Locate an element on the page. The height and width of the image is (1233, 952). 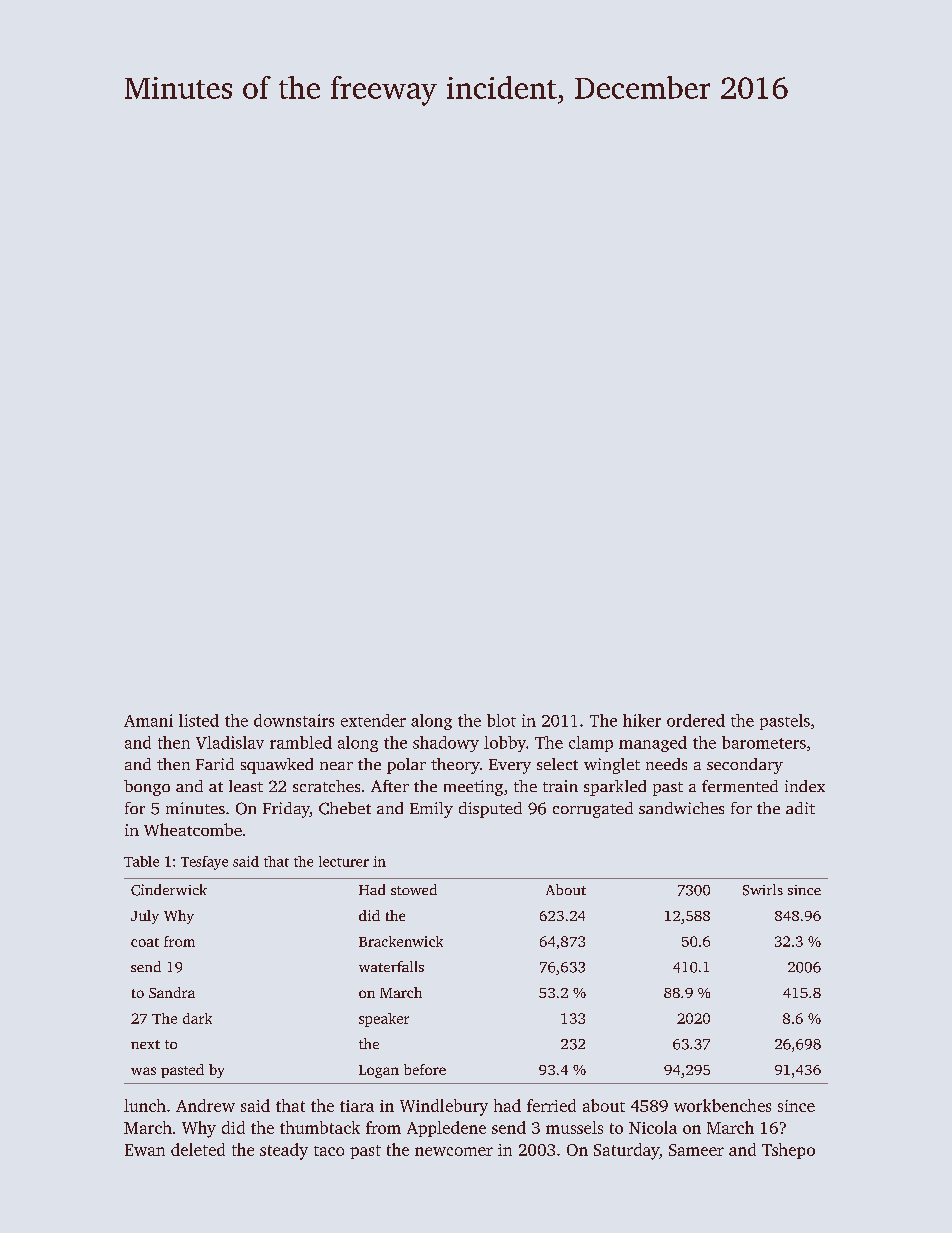
Appledene is located at coordinates (446, 1129).
